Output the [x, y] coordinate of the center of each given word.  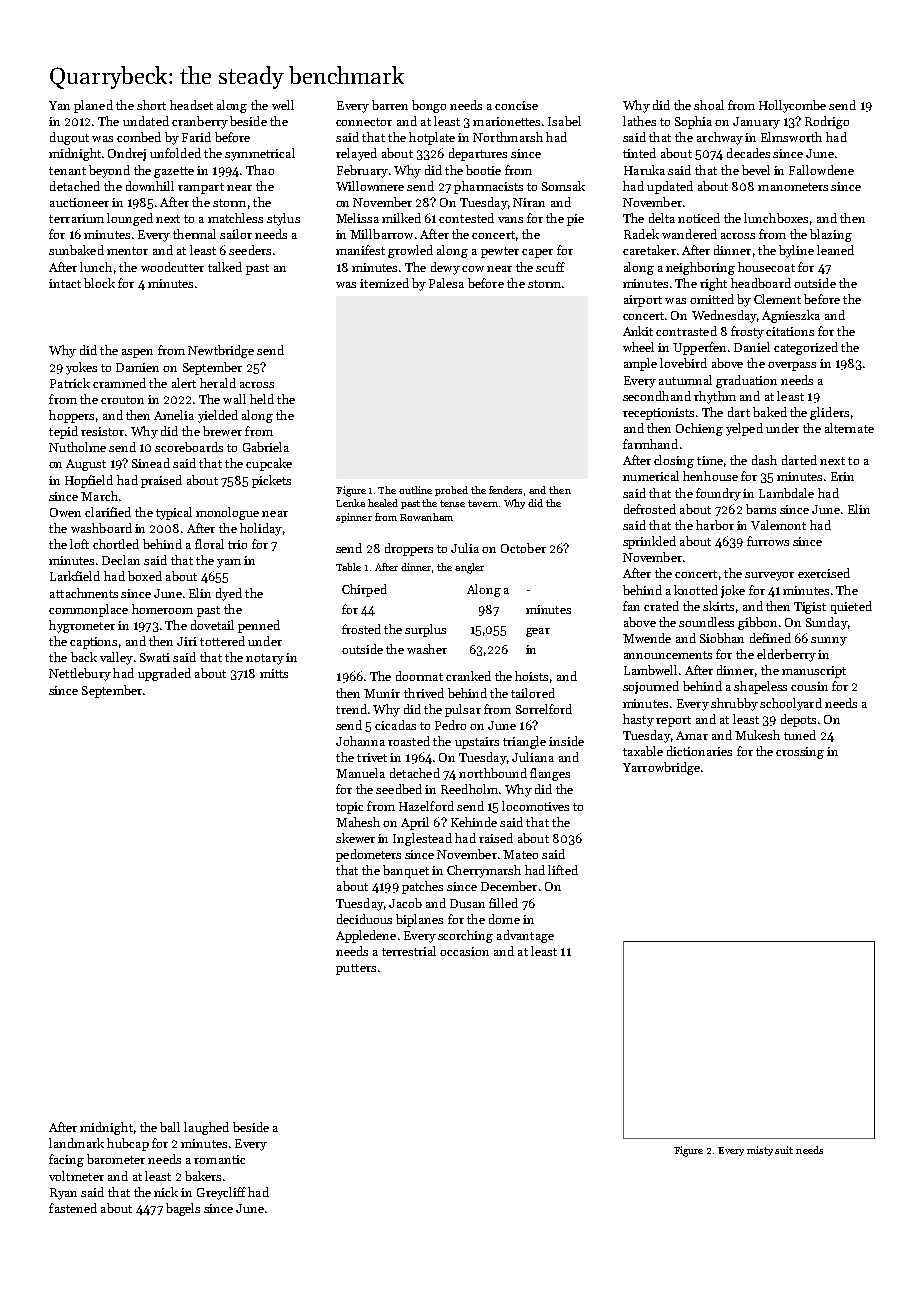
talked [225, 267]
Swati [155, 657]
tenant [67, 171]
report [673, 721]
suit [784, 1150]
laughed [206, 1128]
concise [516, 105]
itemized [384, 283]
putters [356, 969]
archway [720, 138]
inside [566, 741]
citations [790, 331]
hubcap [128, 1144]
